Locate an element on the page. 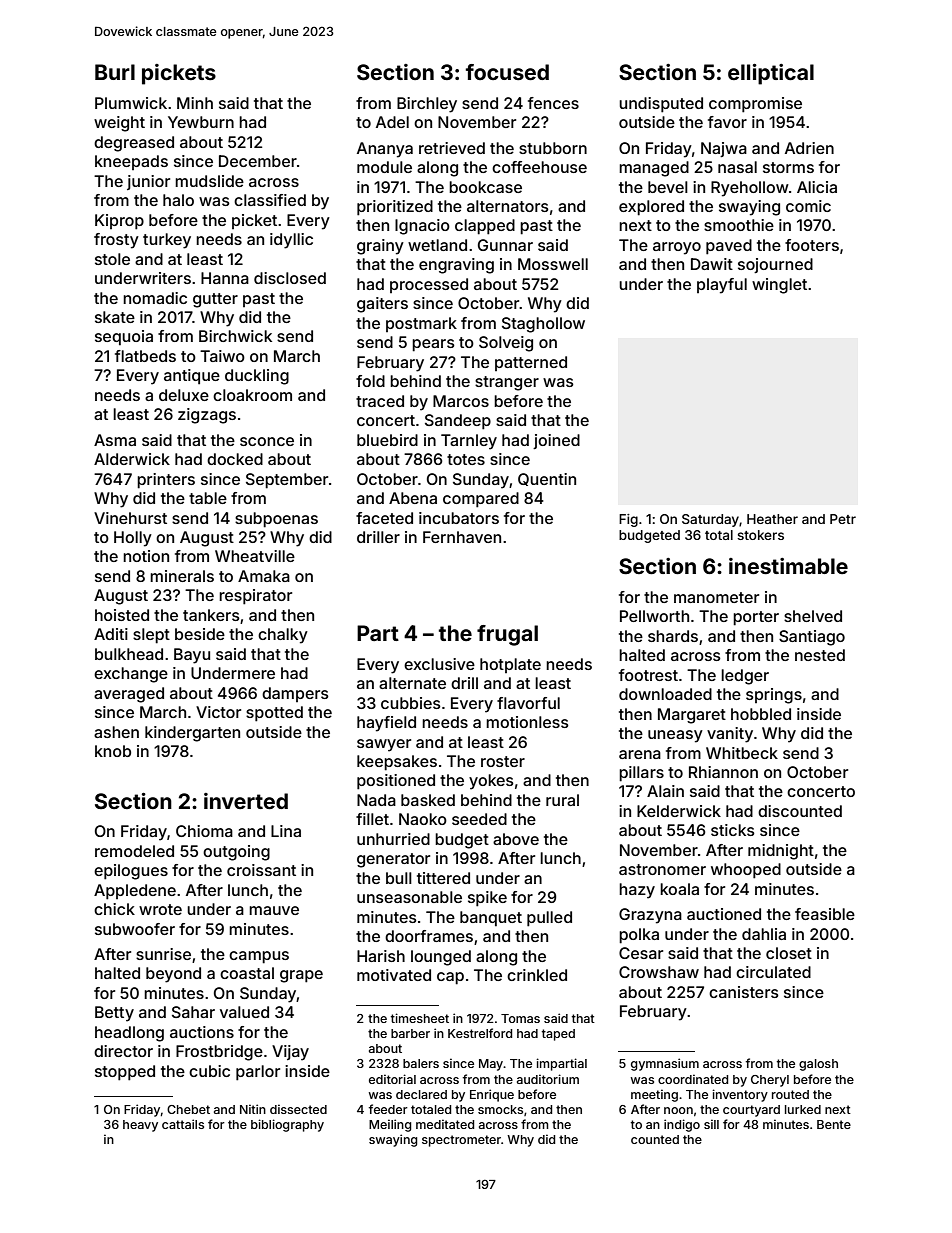 The height and width of the document is (1233, 952). remodeled is located at coordinates (134, 851).
